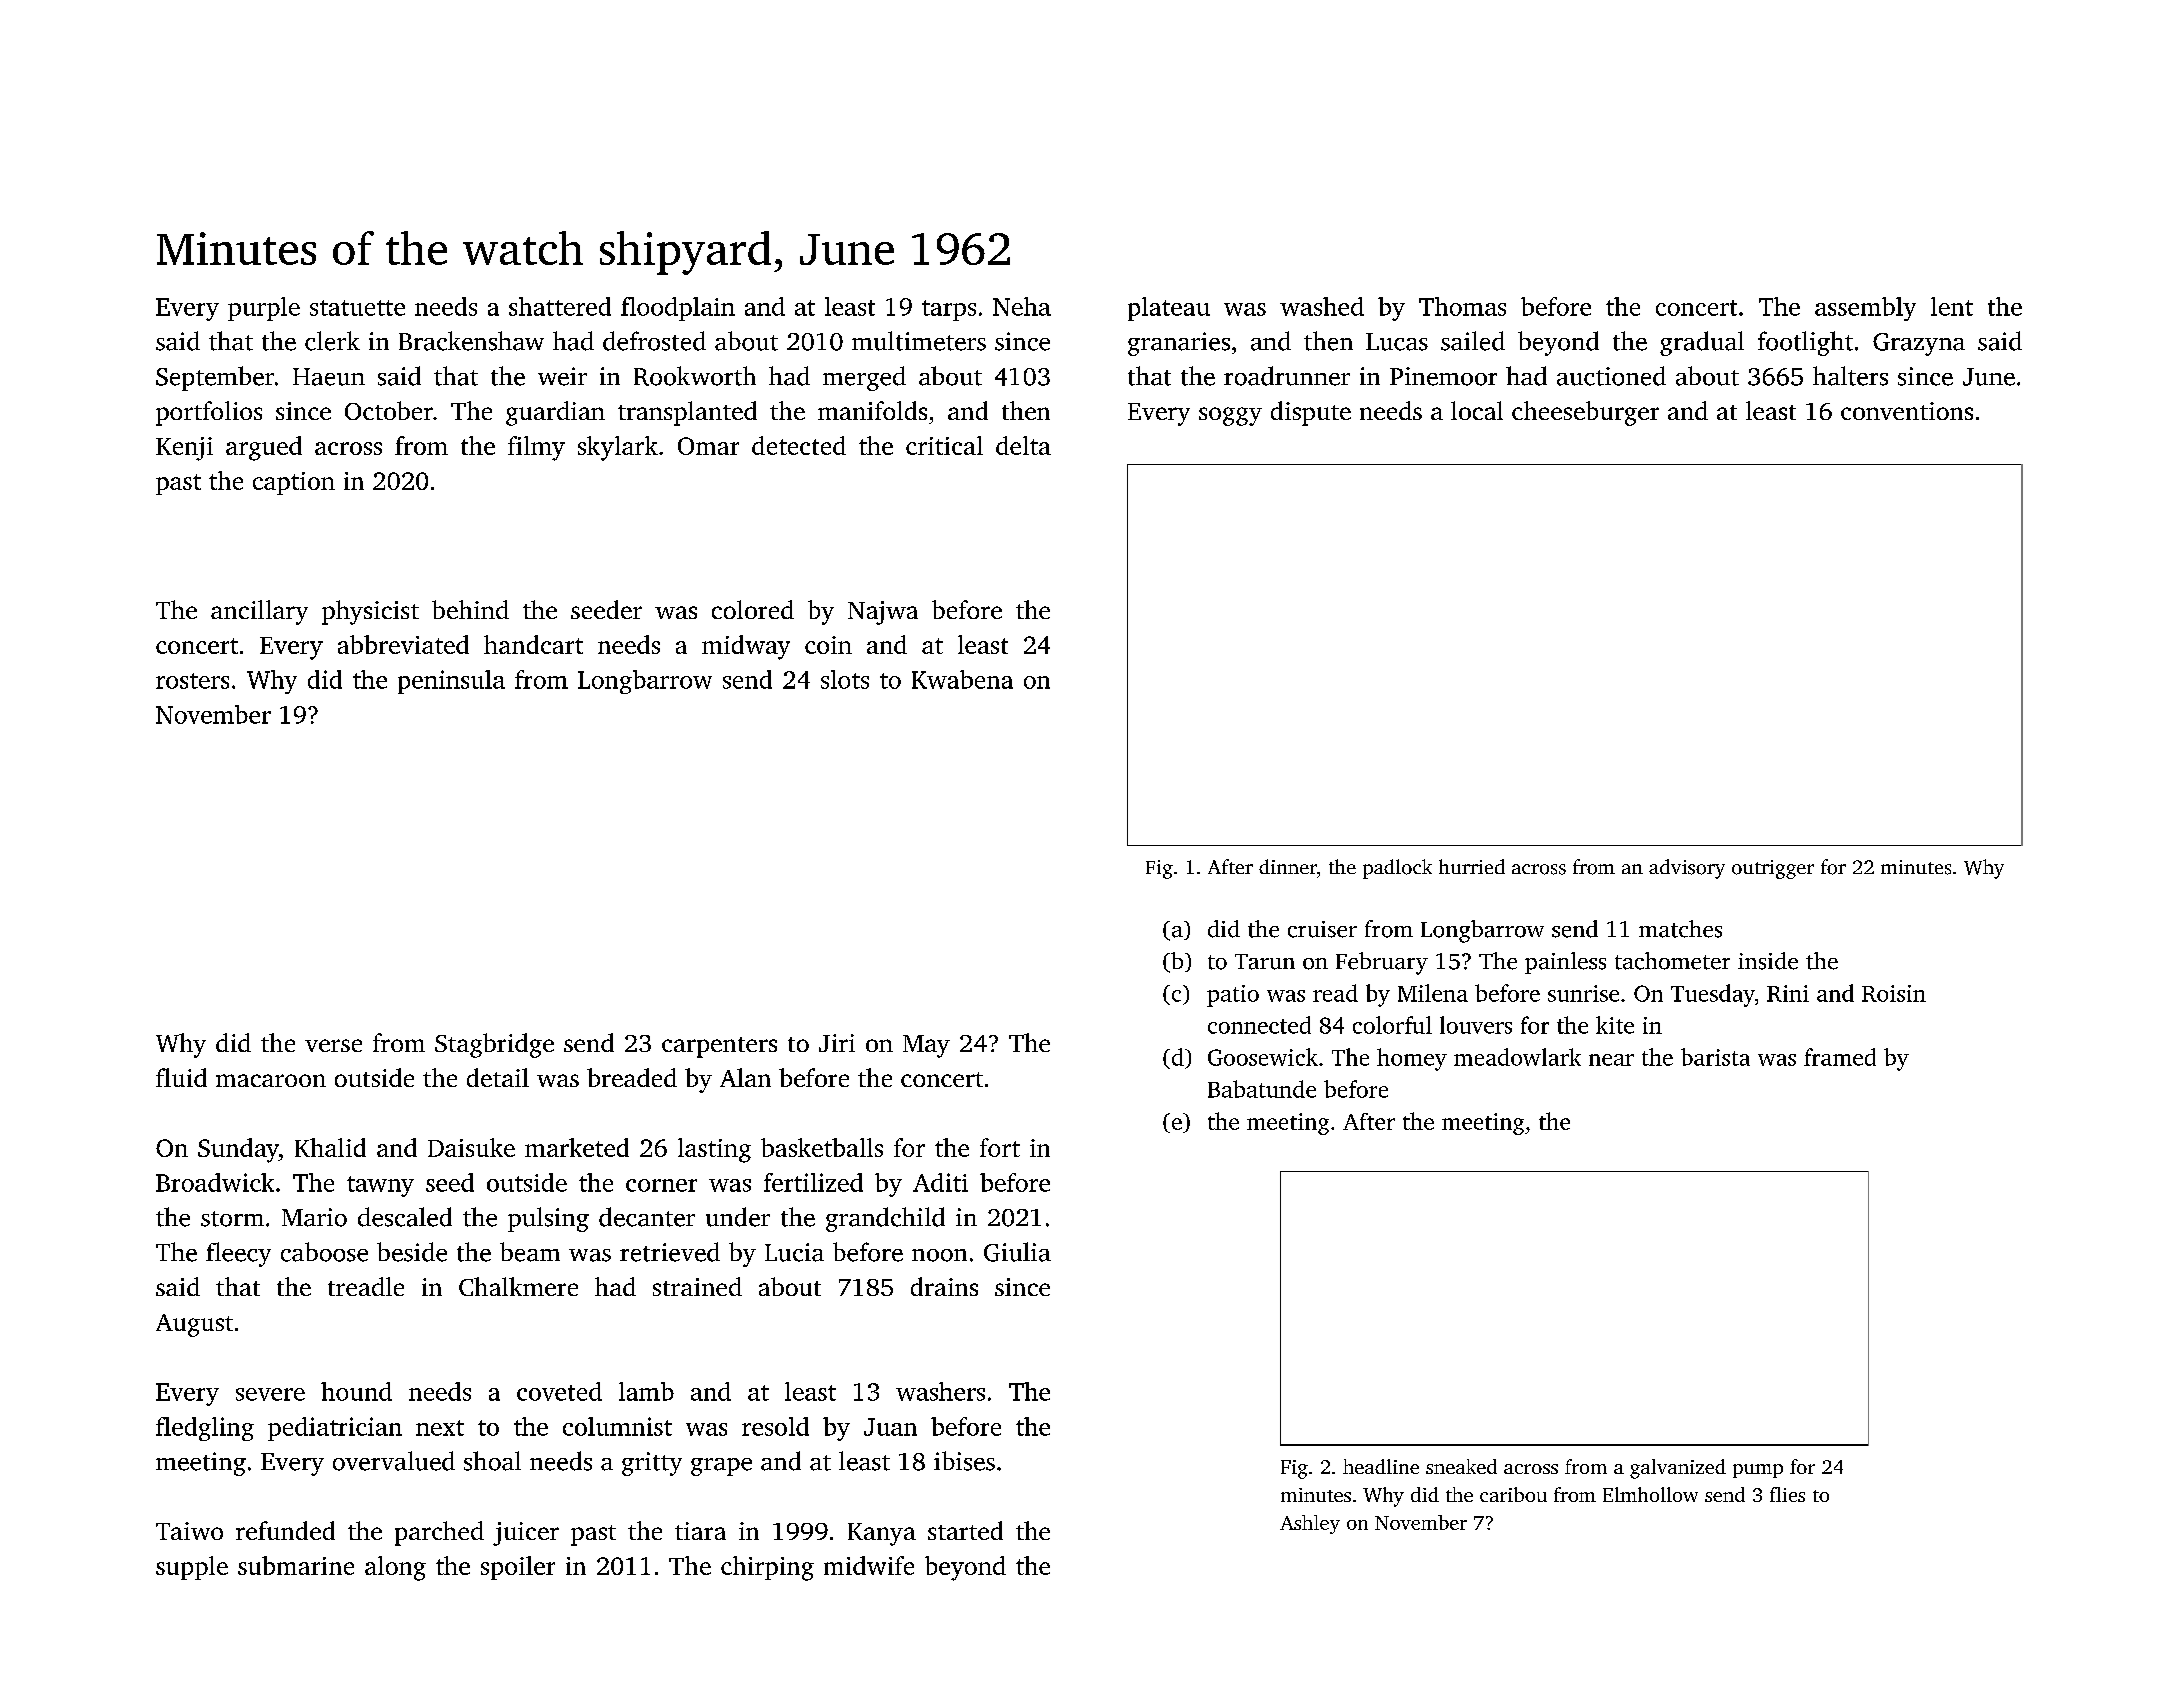 This image has width=2178, height=1683. What do you see at coordinates (1611, 1060) in the image?
I see `near` at bounding box center [1611, 1060].
